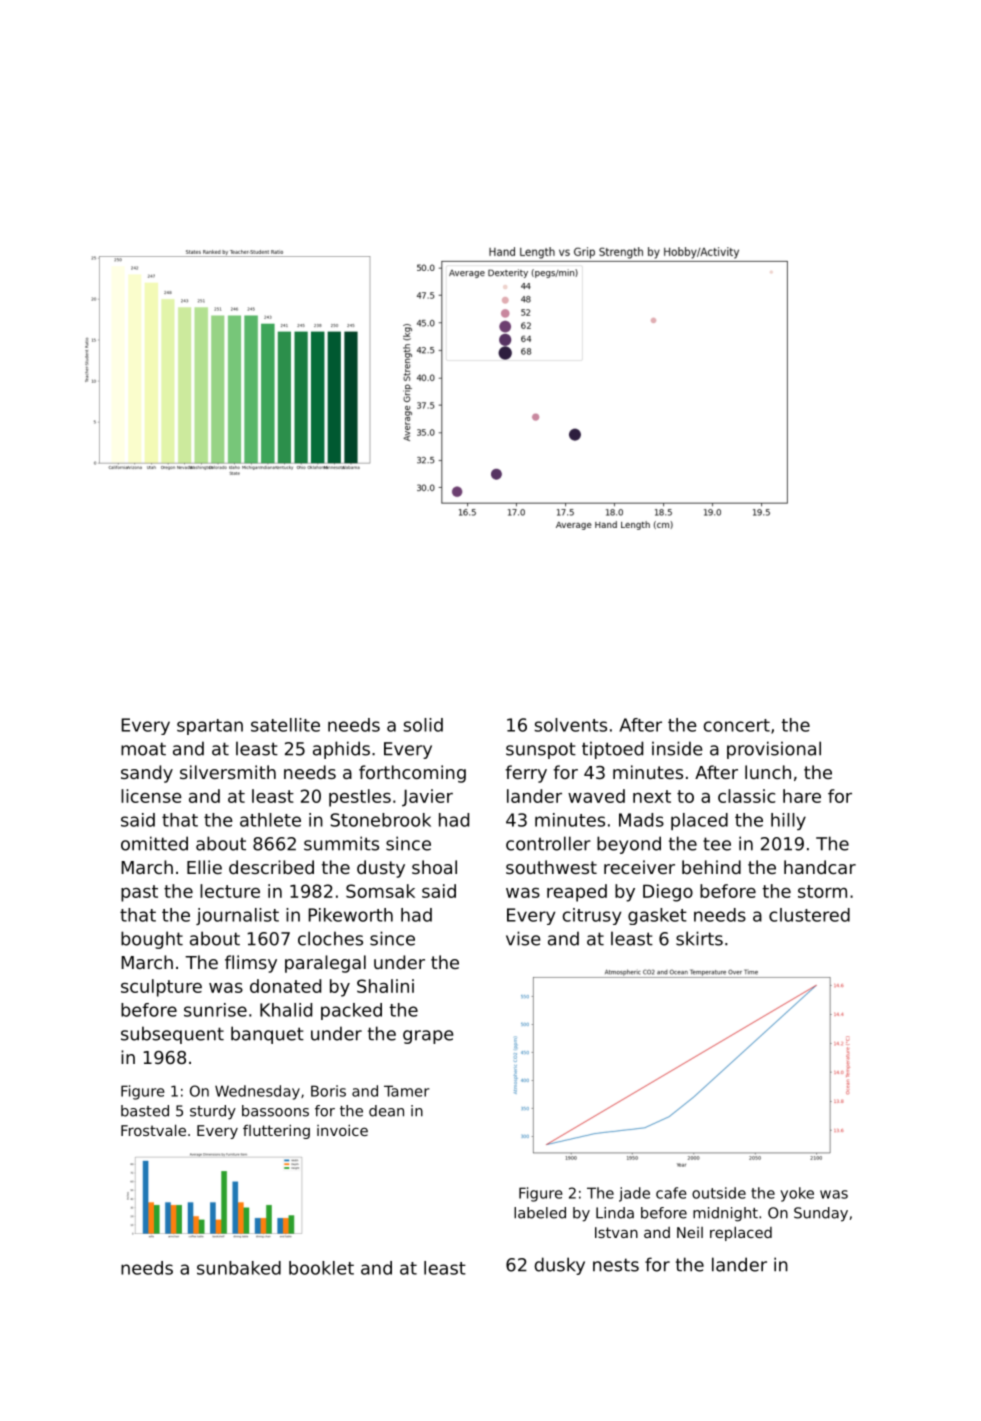 Image resolution: width=981 pixels, height=1421 pixels. Describe the element at coordinates (285, 725) in the screenshot. I see `satellite` at that location.
